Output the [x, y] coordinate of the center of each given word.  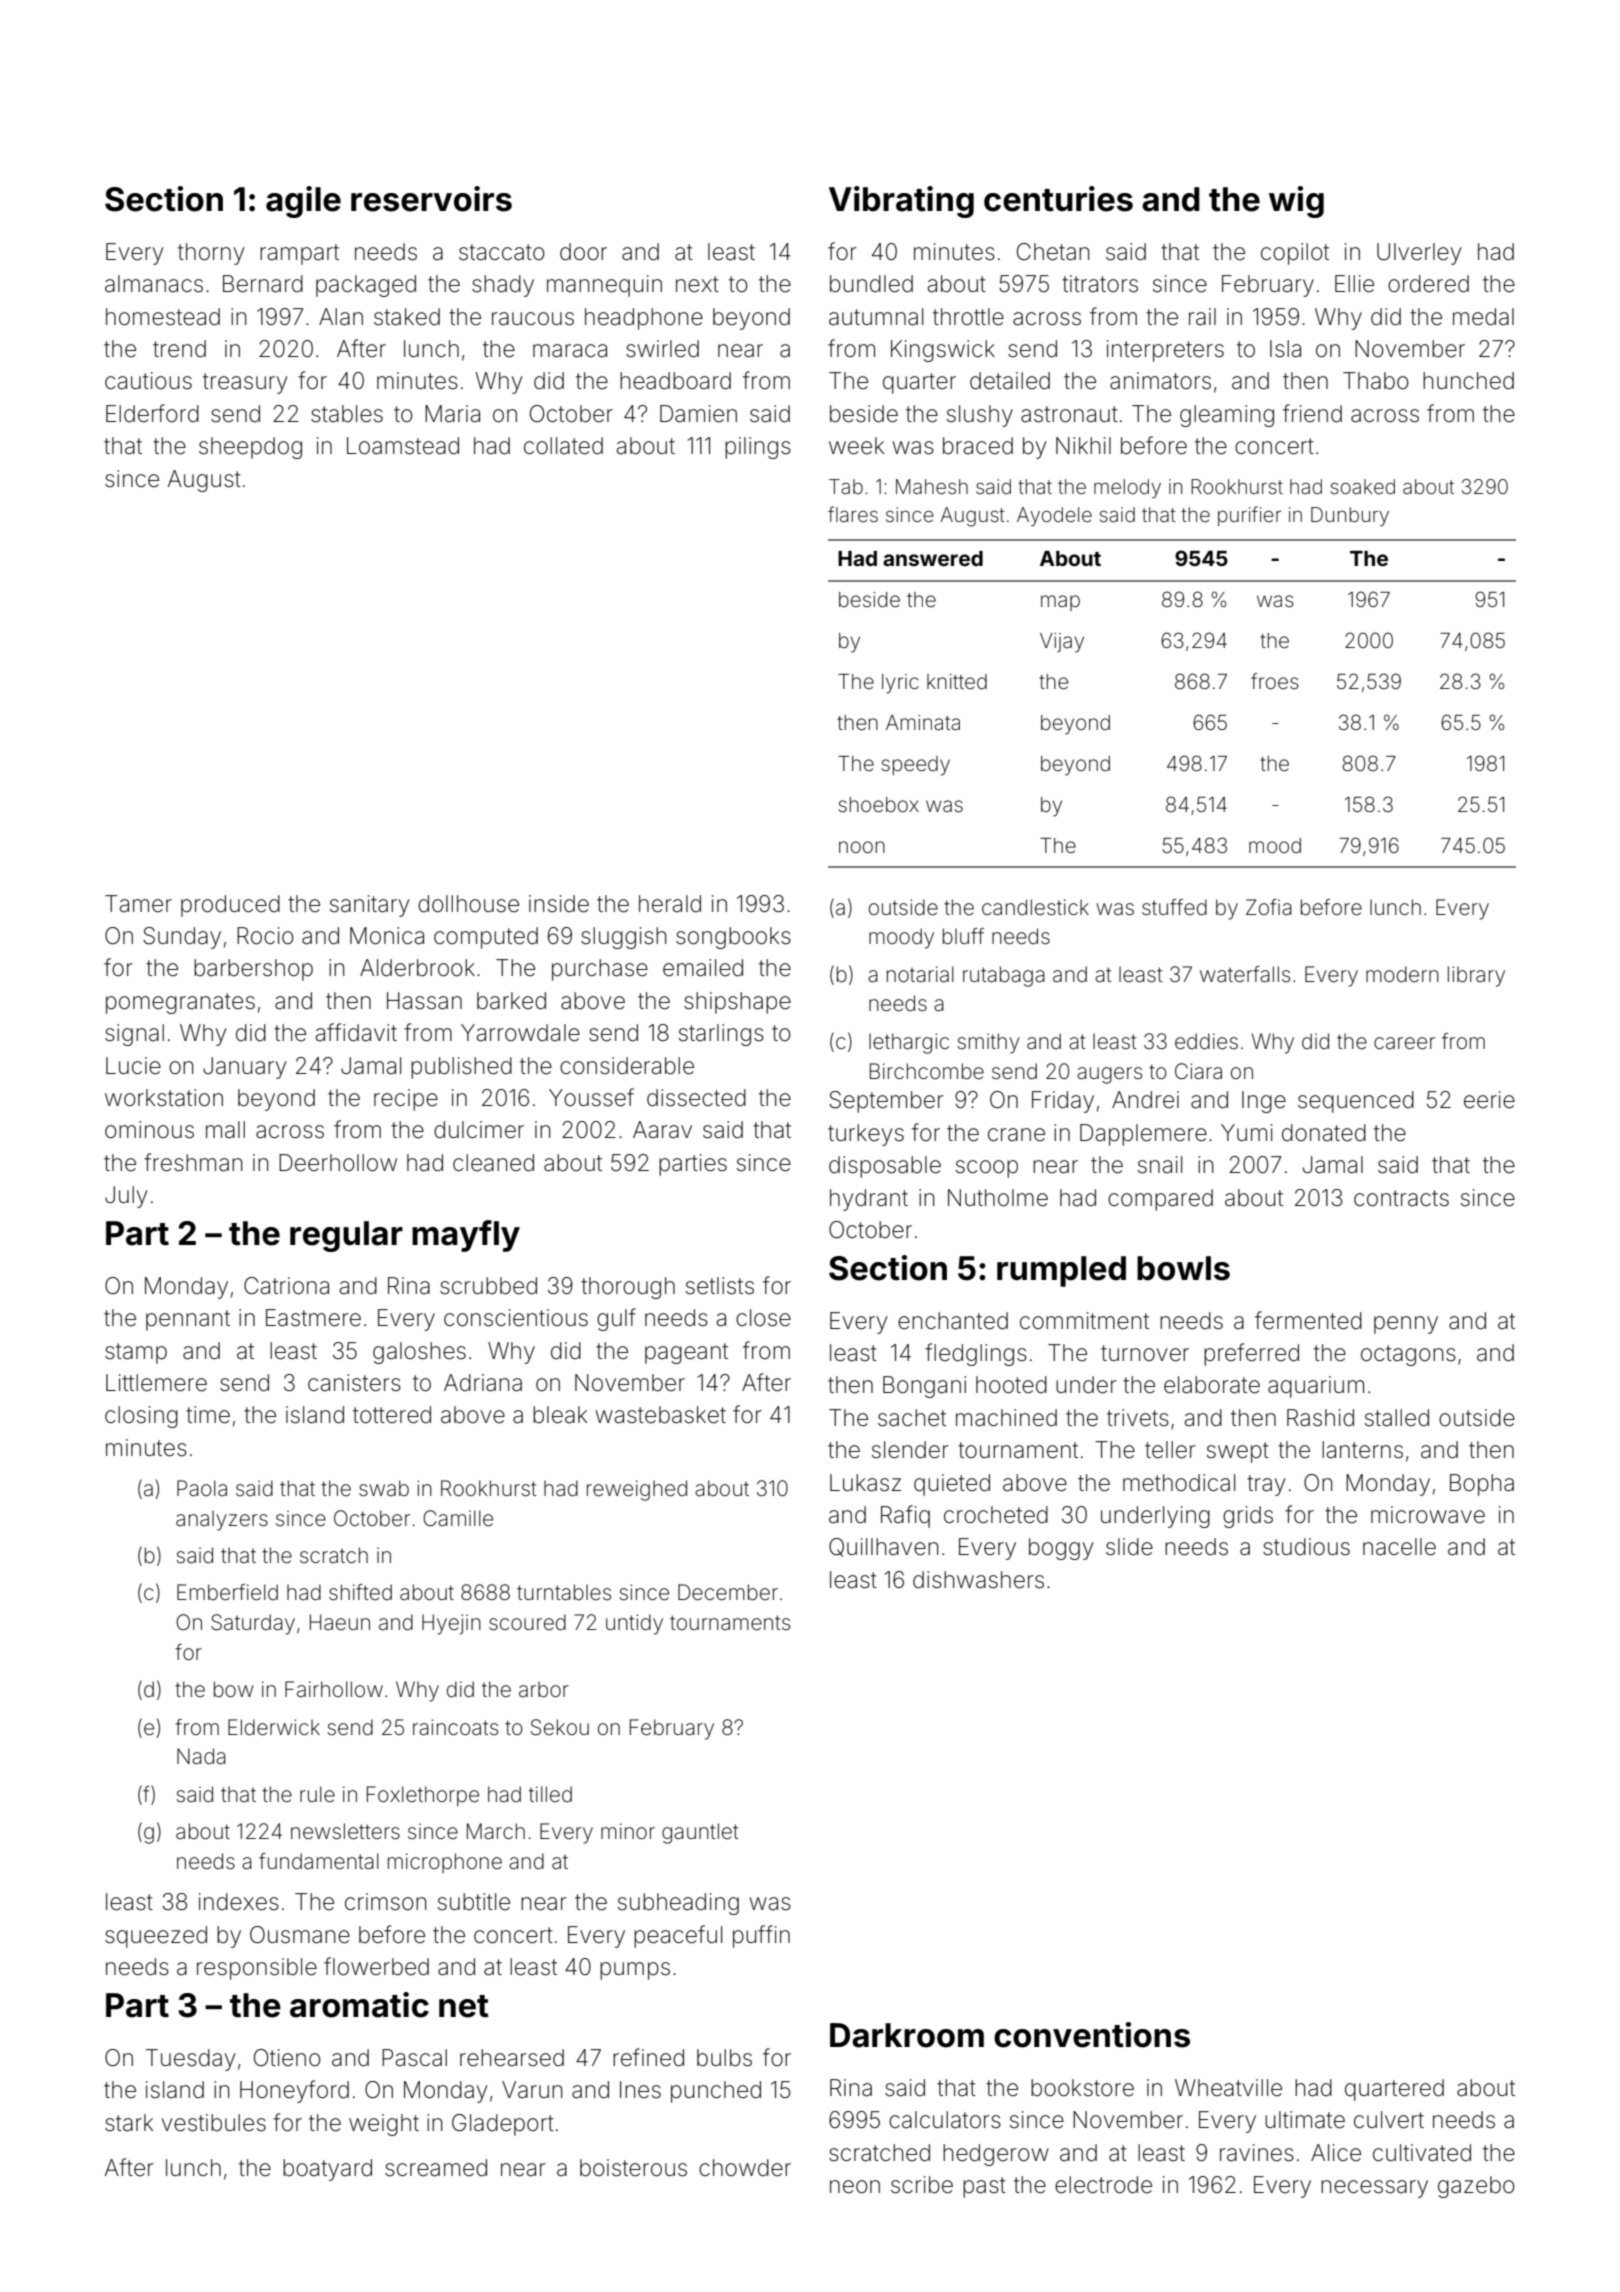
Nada [201, 1756]
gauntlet [700, 1833]
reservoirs [431, 199]
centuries [1058, 199]
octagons [1408, 1355]
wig [1296, 202]
